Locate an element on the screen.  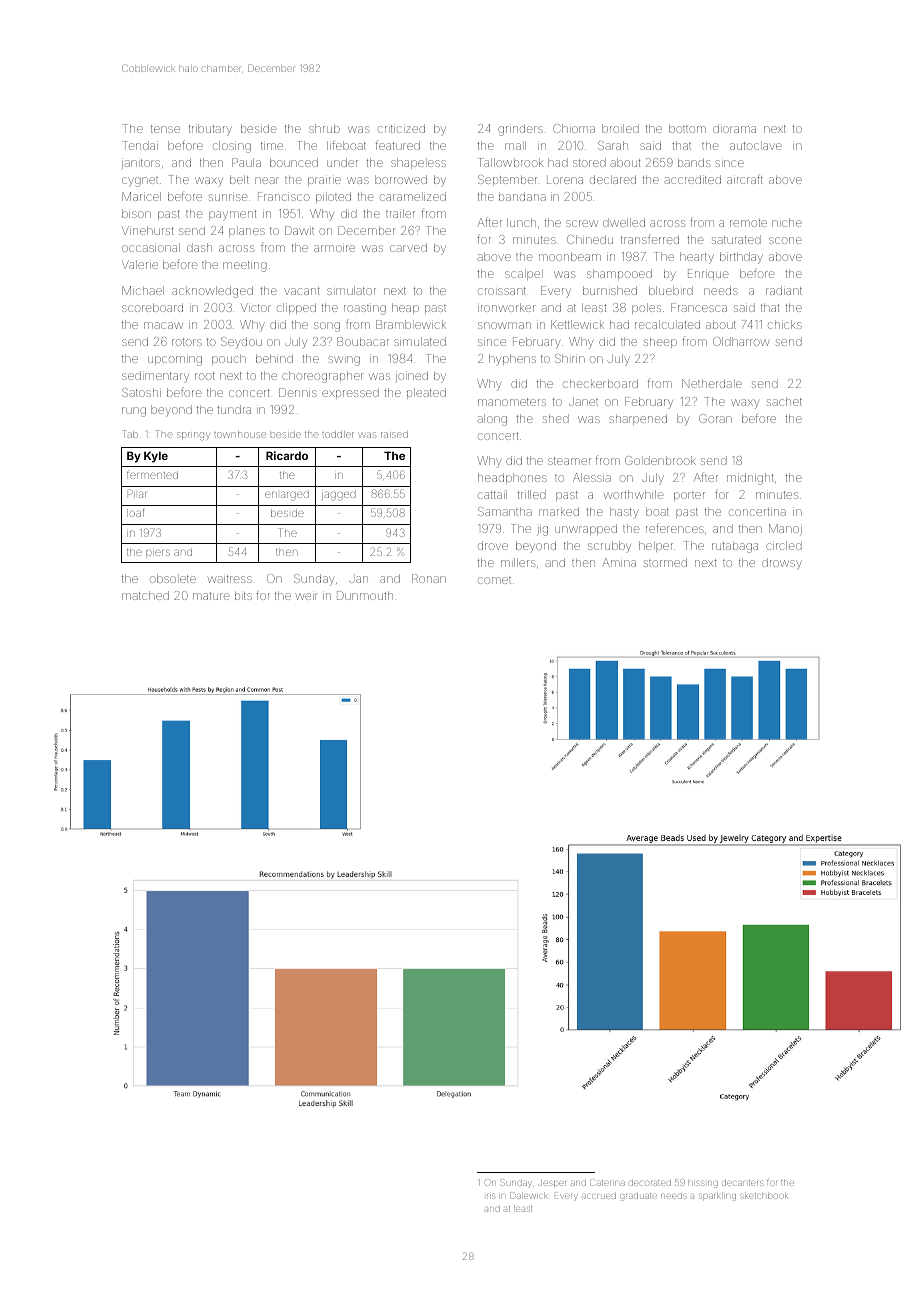
diorama is located at coordinates (734, 128).
